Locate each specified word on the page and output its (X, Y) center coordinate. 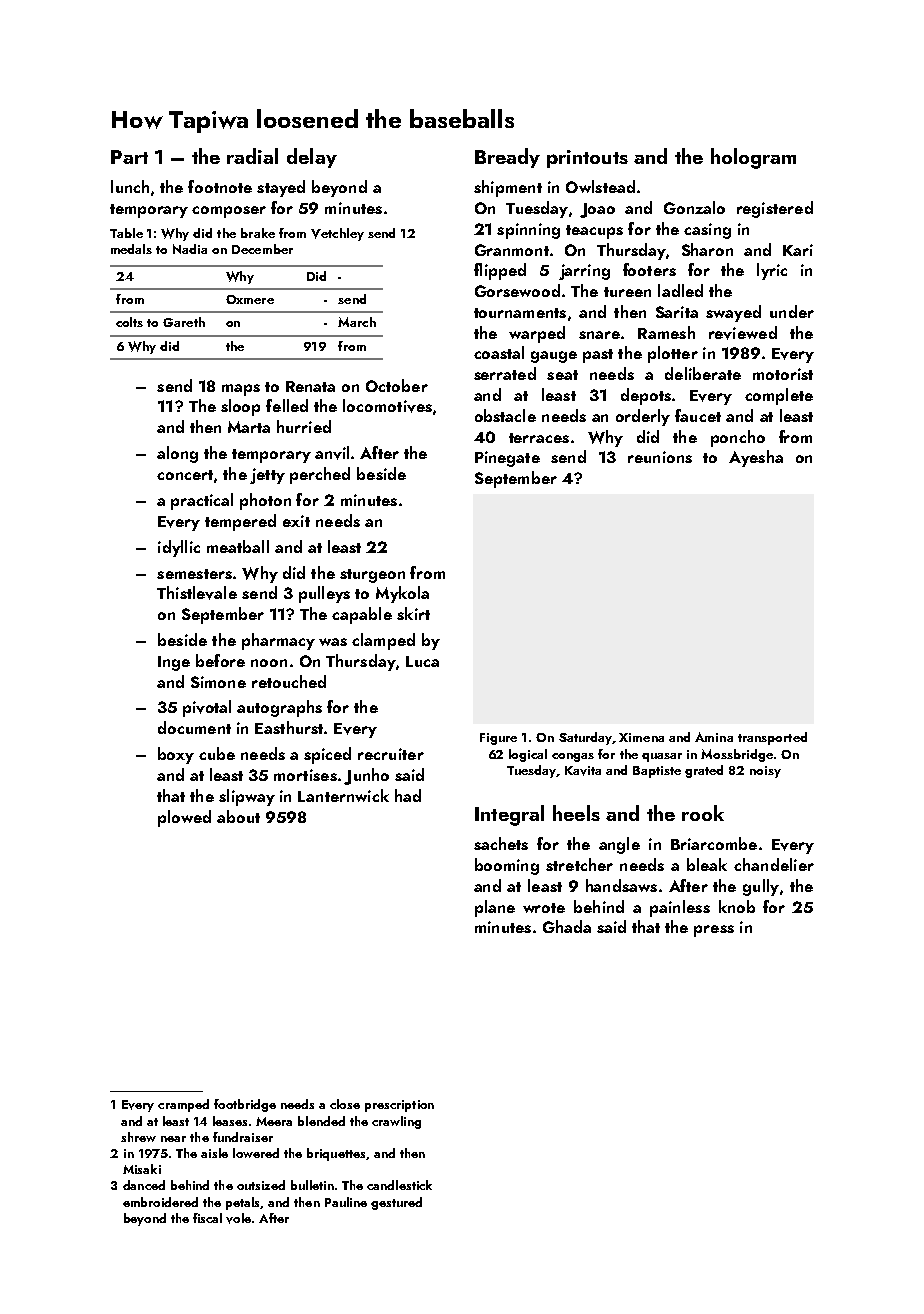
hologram (753, 158)
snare (599, 335)
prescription (399, 1106)
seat (562, 375)
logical (528, 755)
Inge (174, 663)
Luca (422, 661)
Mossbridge (737, 755)
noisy (765, 772)
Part (129, 157)
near (173, 1139)
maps (241, 390)
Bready (507, 158)
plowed (184, 818)
